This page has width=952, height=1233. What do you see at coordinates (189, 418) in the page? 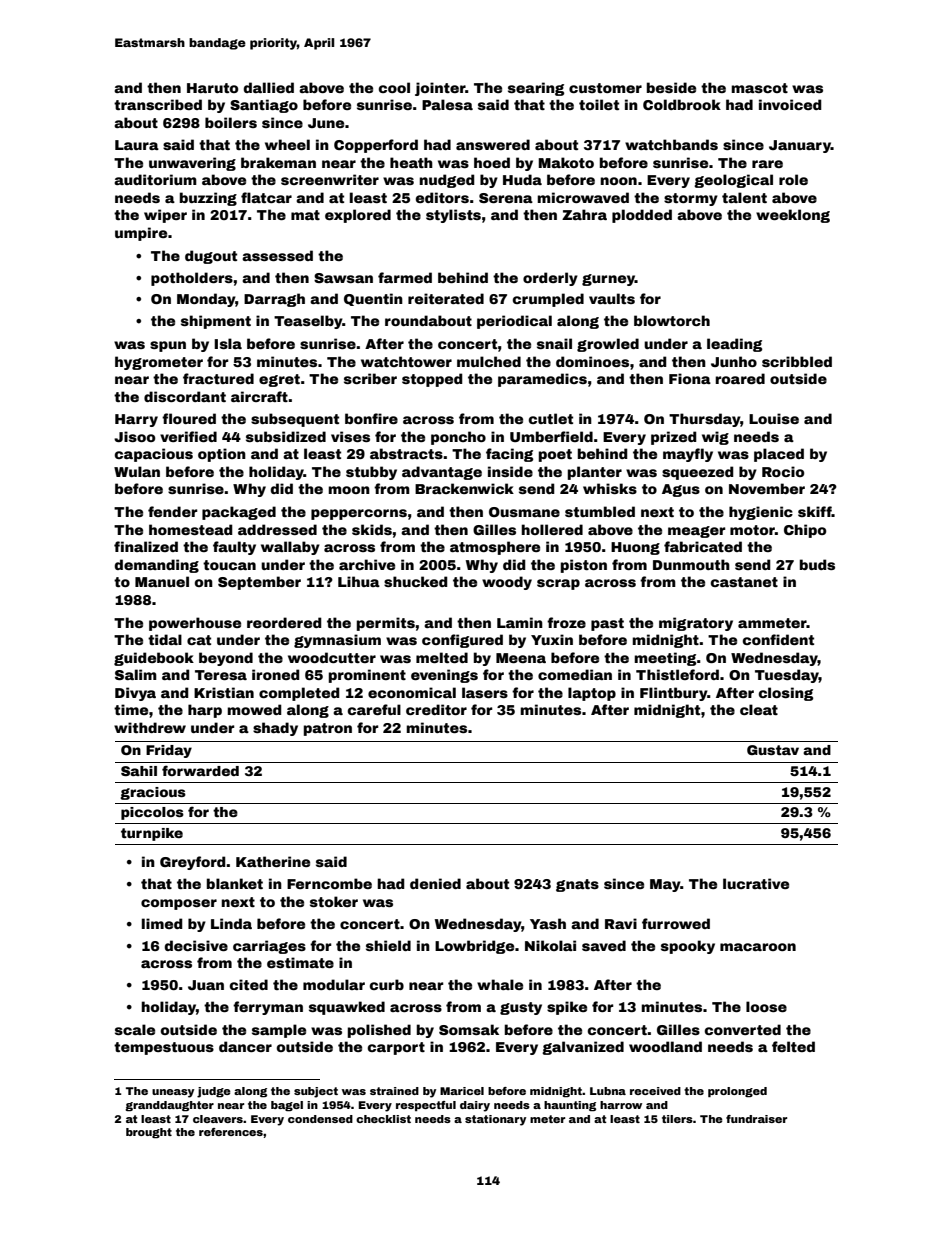
I see `floured` at bounding box center [189, 418].
